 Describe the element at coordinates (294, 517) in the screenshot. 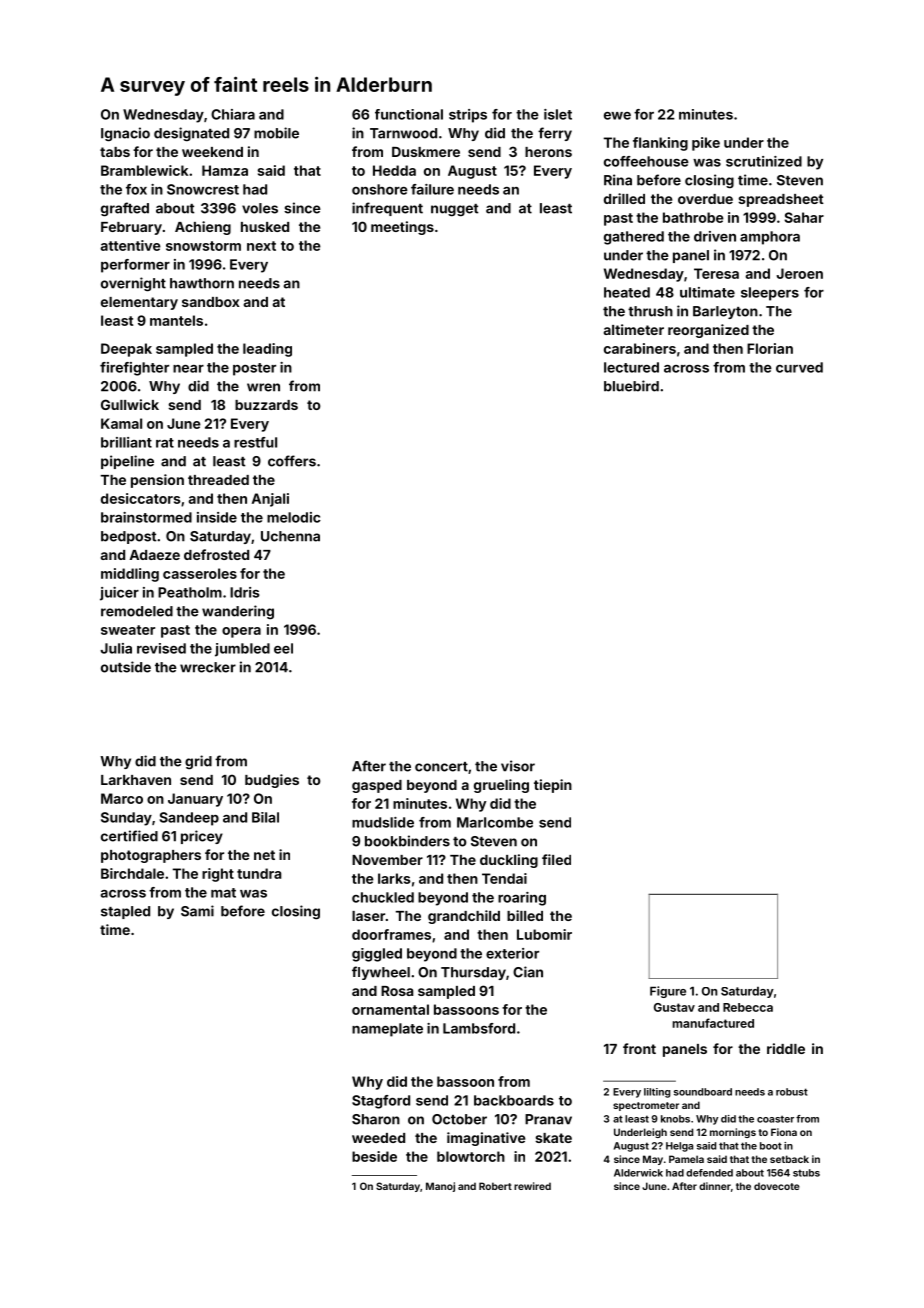

I see `melodic` at that location.
